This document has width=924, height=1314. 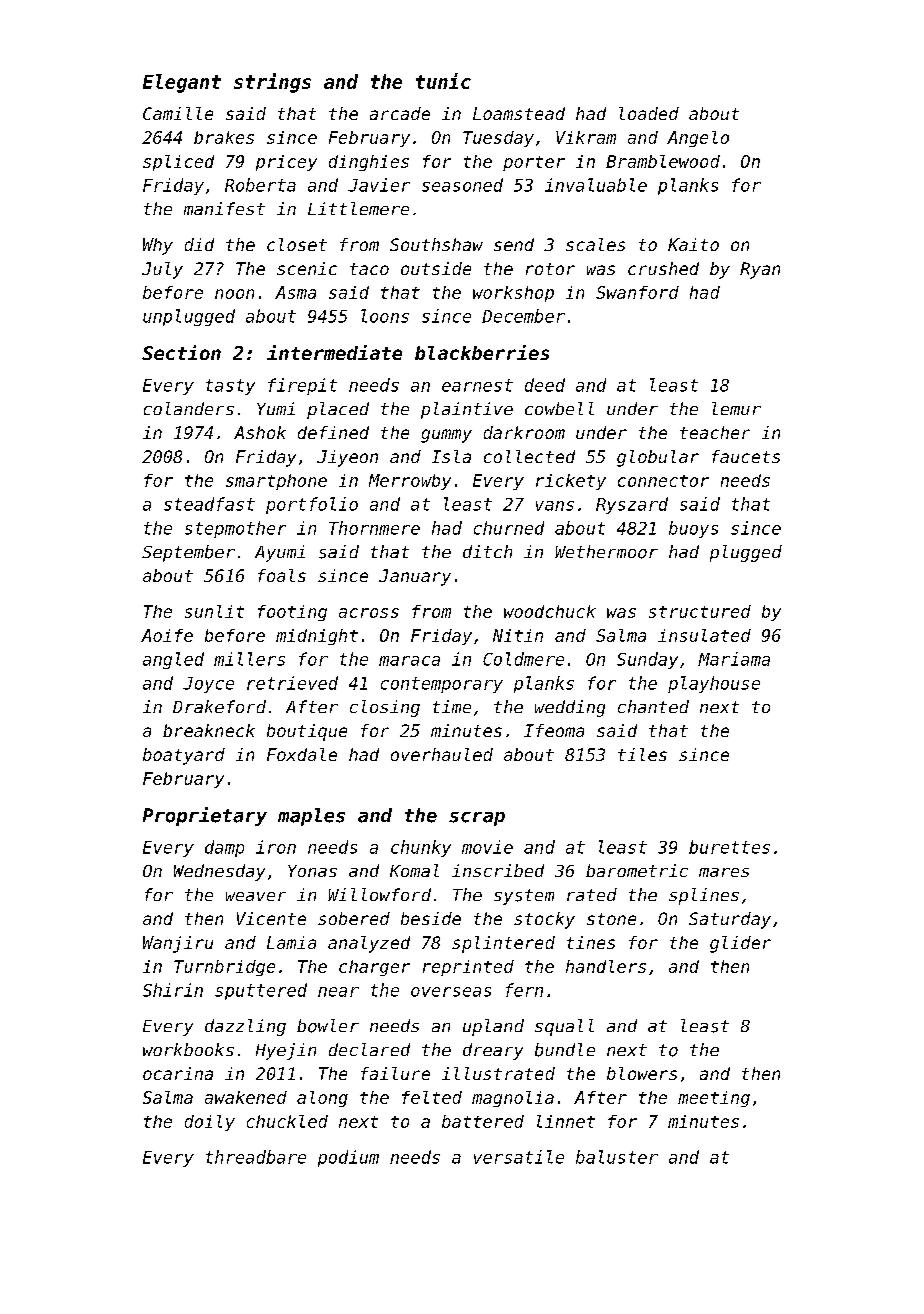 What do you see at coordinates (663, 161) in the document?
I see `Bramblewood` at bounding box center [663, 161].
